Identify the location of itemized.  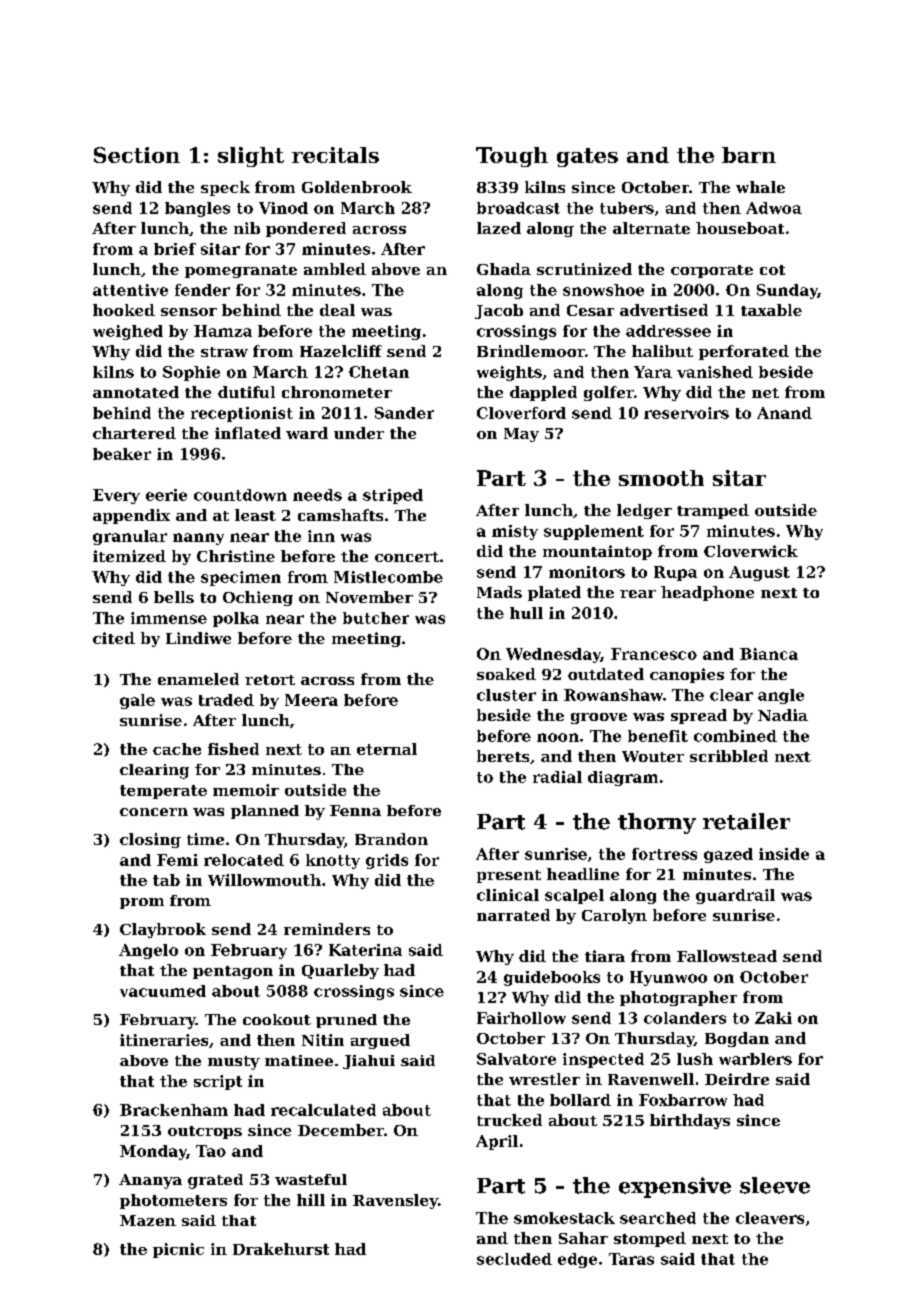
(129, 556).
